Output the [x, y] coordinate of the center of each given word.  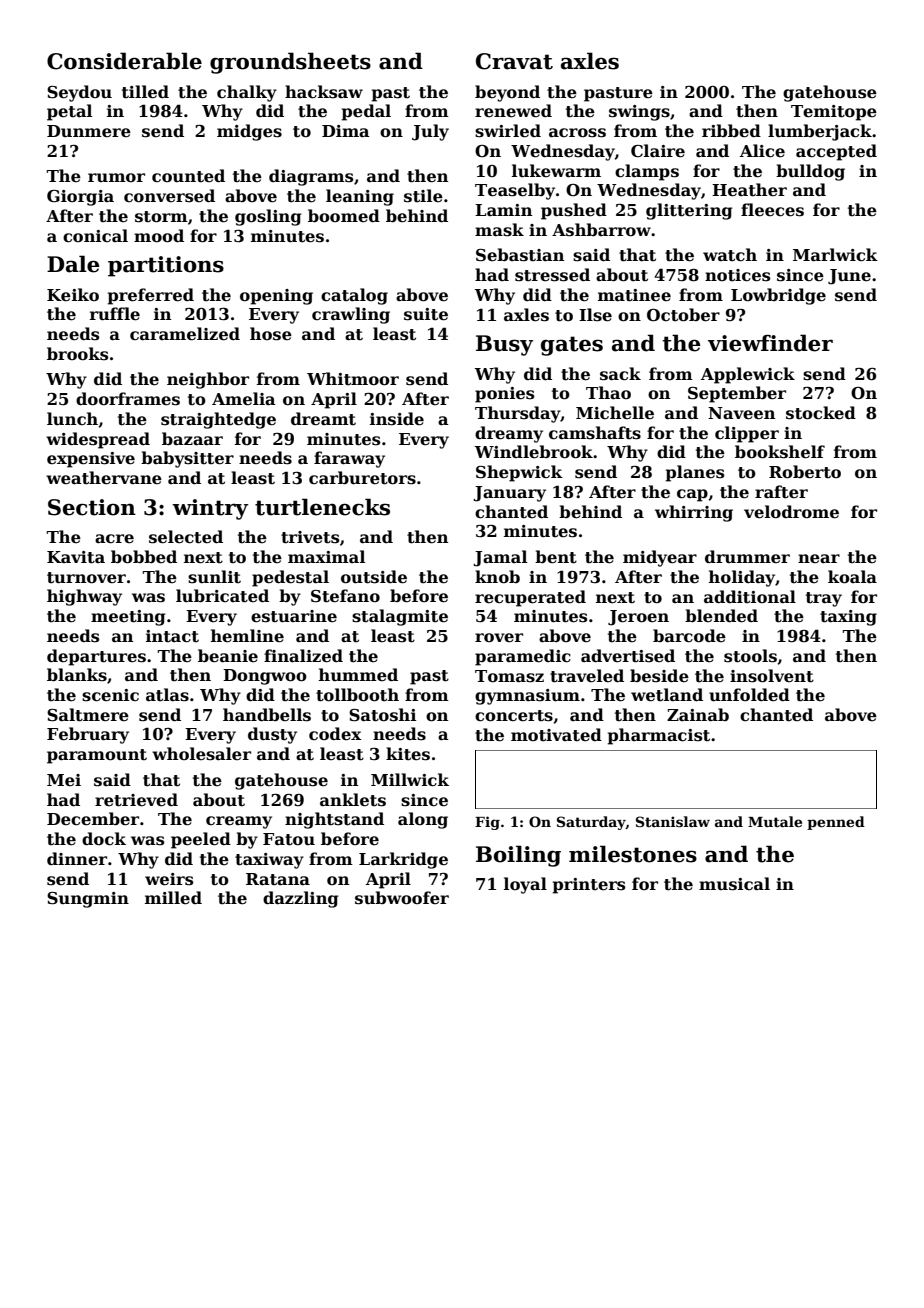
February [88, 735]
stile [423, 196]
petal [69, 112]
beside [659, 676]
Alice [762, 151]
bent [556, 557]
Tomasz [509, 676]
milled [173, 898]
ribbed [731, 131]
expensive [91, 460]
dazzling [300, 899]
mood [159, 236]
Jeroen [638, 618]
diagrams [311, 177]
